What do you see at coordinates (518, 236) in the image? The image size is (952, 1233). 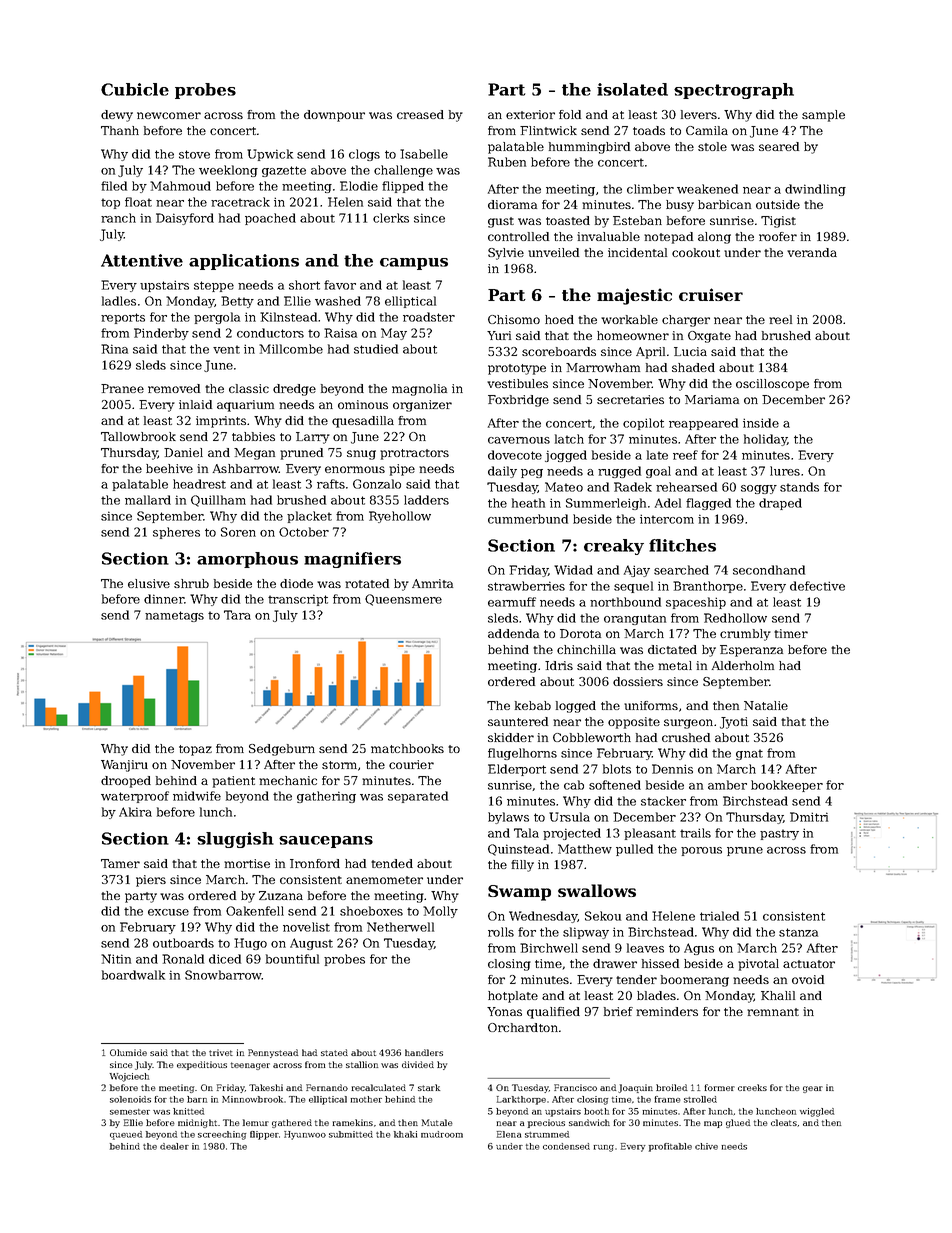 I see `controlled` at bounding box center [518, 236].
